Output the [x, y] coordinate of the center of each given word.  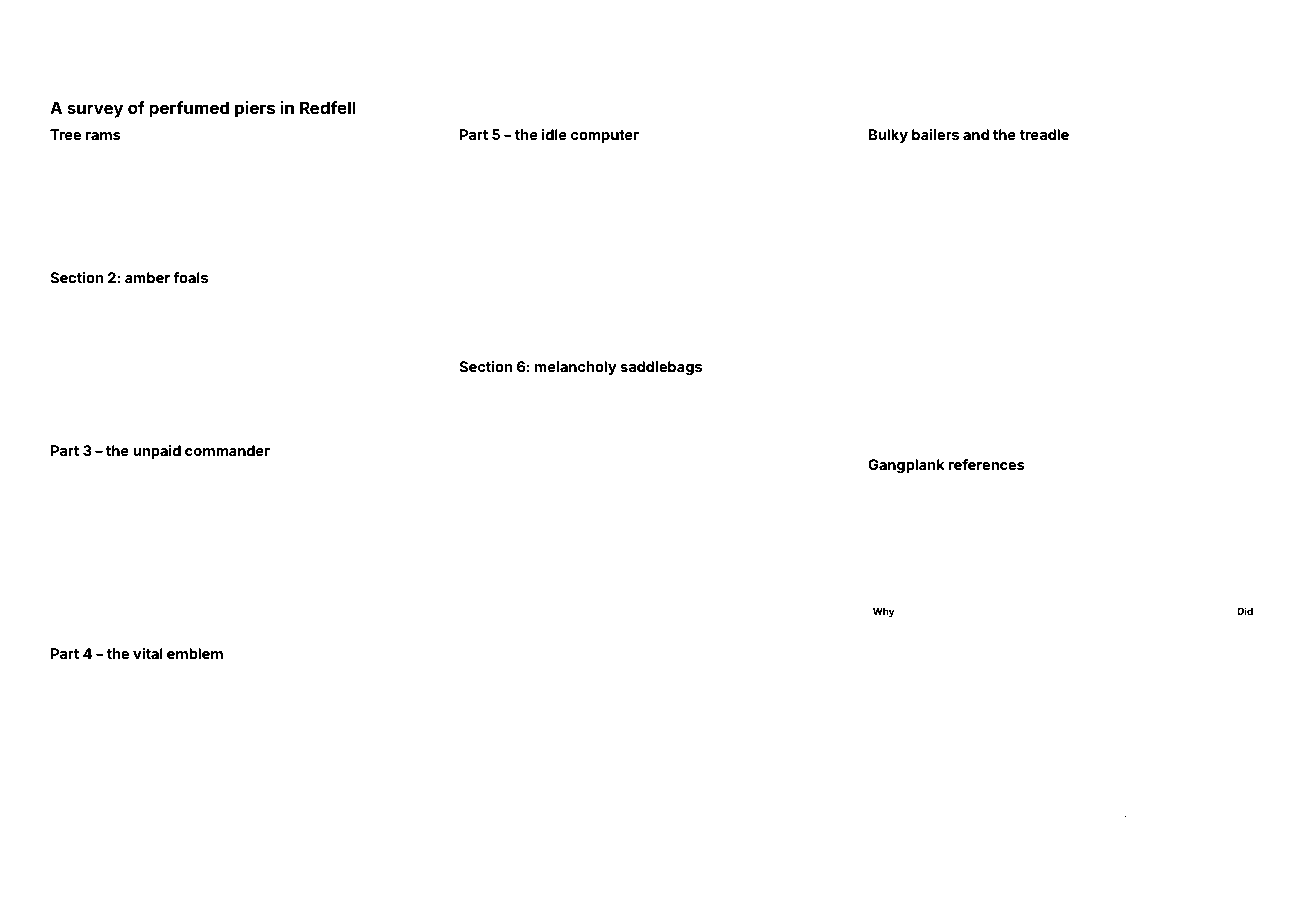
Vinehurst [1028, 180]
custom [310, 766]
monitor [345, 239]
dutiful [269, 518]
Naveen [336, 157]
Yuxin [607, 202]
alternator [181, 382]
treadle [1044, 134]
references [987, 464]
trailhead [544, 157]
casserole [893, 592]
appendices [546, 421]
